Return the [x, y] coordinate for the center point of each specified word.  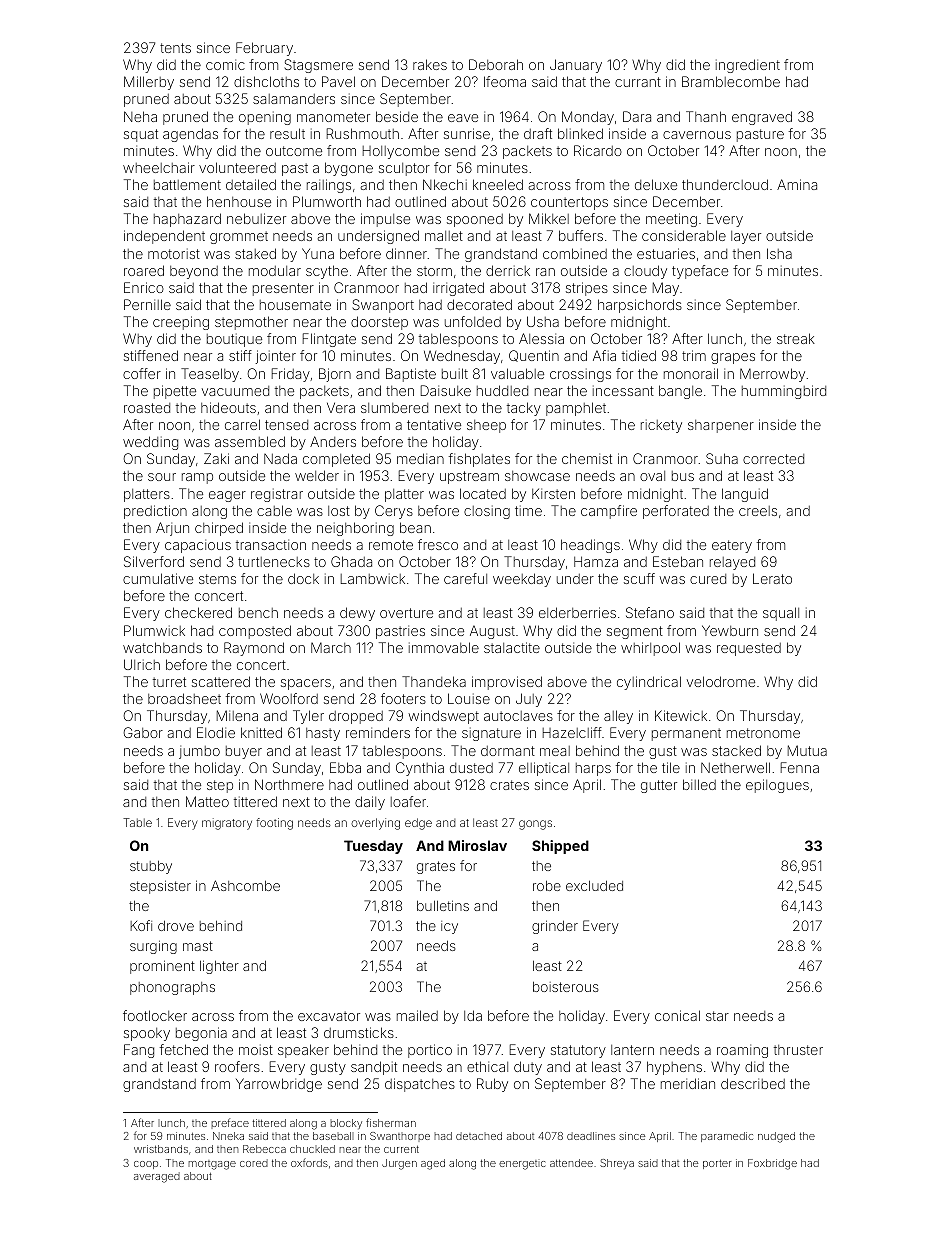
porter [717, 1164]
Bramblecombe [731, 81]
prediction [155, 512]
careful [465, 578]
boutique [234, 340]
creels [758, 511]
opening [265, 118]
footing [274, 824]
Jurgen [399, 1164]
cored [254, 1163]
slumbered [394, 408]
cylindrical [649, 683]
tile [671, 767]
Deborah [496, 64]
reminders [378, 732]
